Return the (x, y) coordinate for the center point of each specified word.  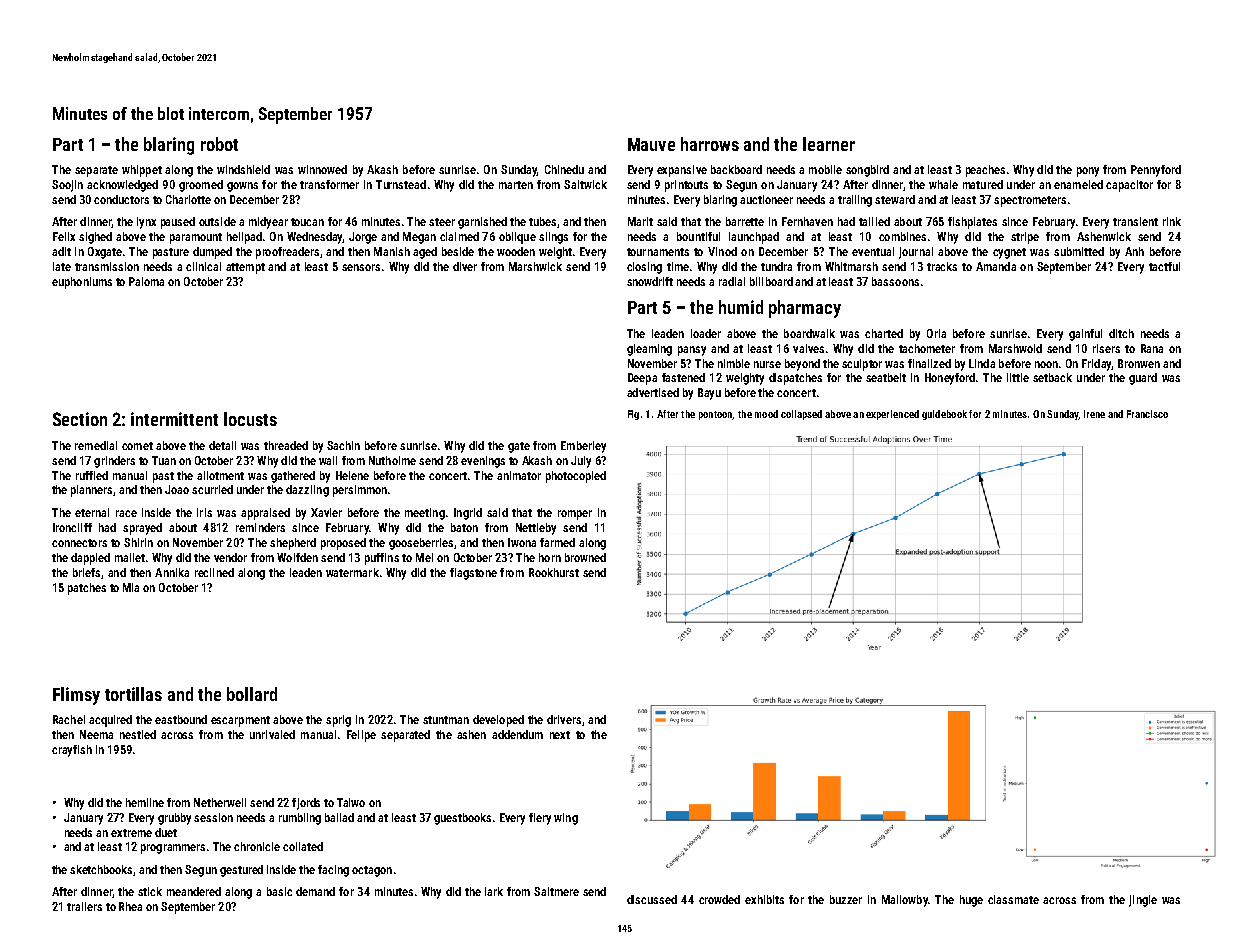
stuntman (446, 720)
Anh (1134, 251)
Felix (64, 236)
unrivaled (272, 734)
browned (585, 557)
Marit (640, 221)
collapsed (801, 415)
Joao (177, 489)
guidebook (944, 415)
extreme (131, 833)
